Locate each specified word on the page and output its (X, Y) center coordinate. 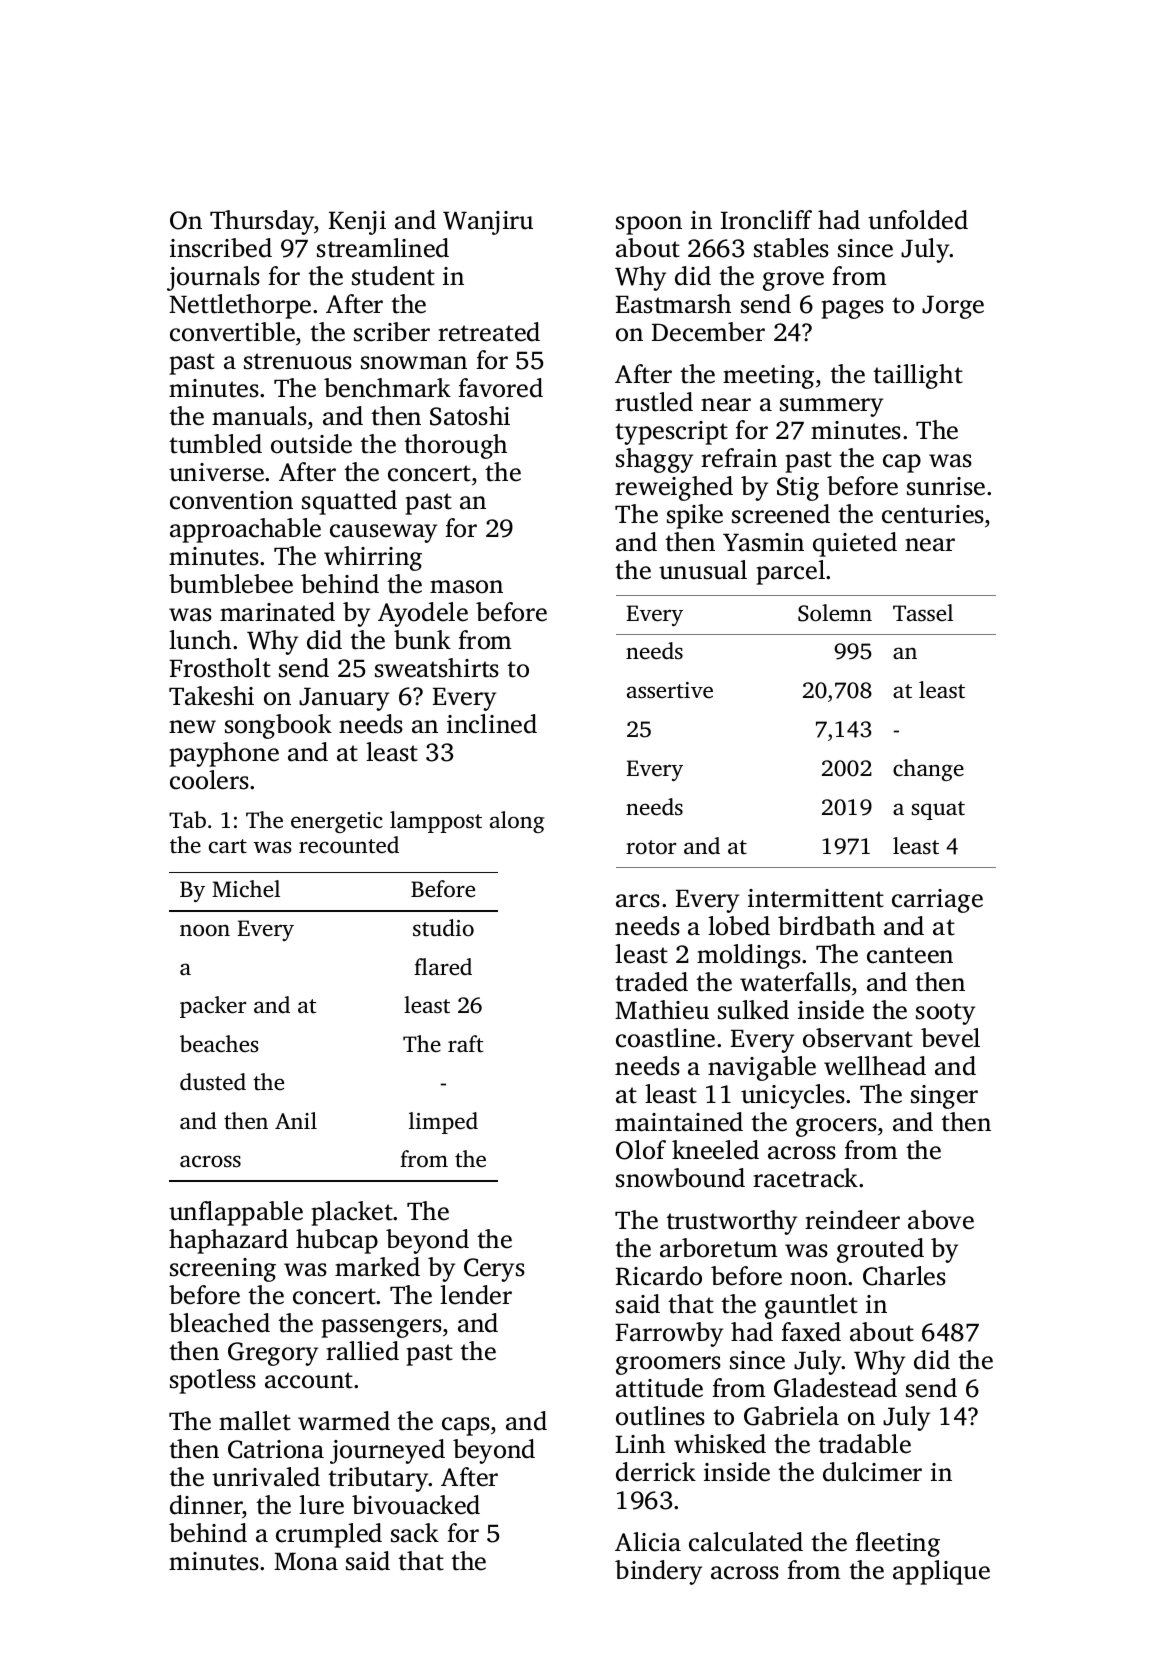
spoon (649, 225)
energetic (337, 822)
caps (466, 1426)
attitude (659, 1388)
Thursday (262, 222)
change (928, 770)
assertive (670, 690)
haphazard (228, 1241)
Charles (904, 1276)
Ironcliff (766, 220)
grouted (880, 1250)
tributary (378, 1479)
